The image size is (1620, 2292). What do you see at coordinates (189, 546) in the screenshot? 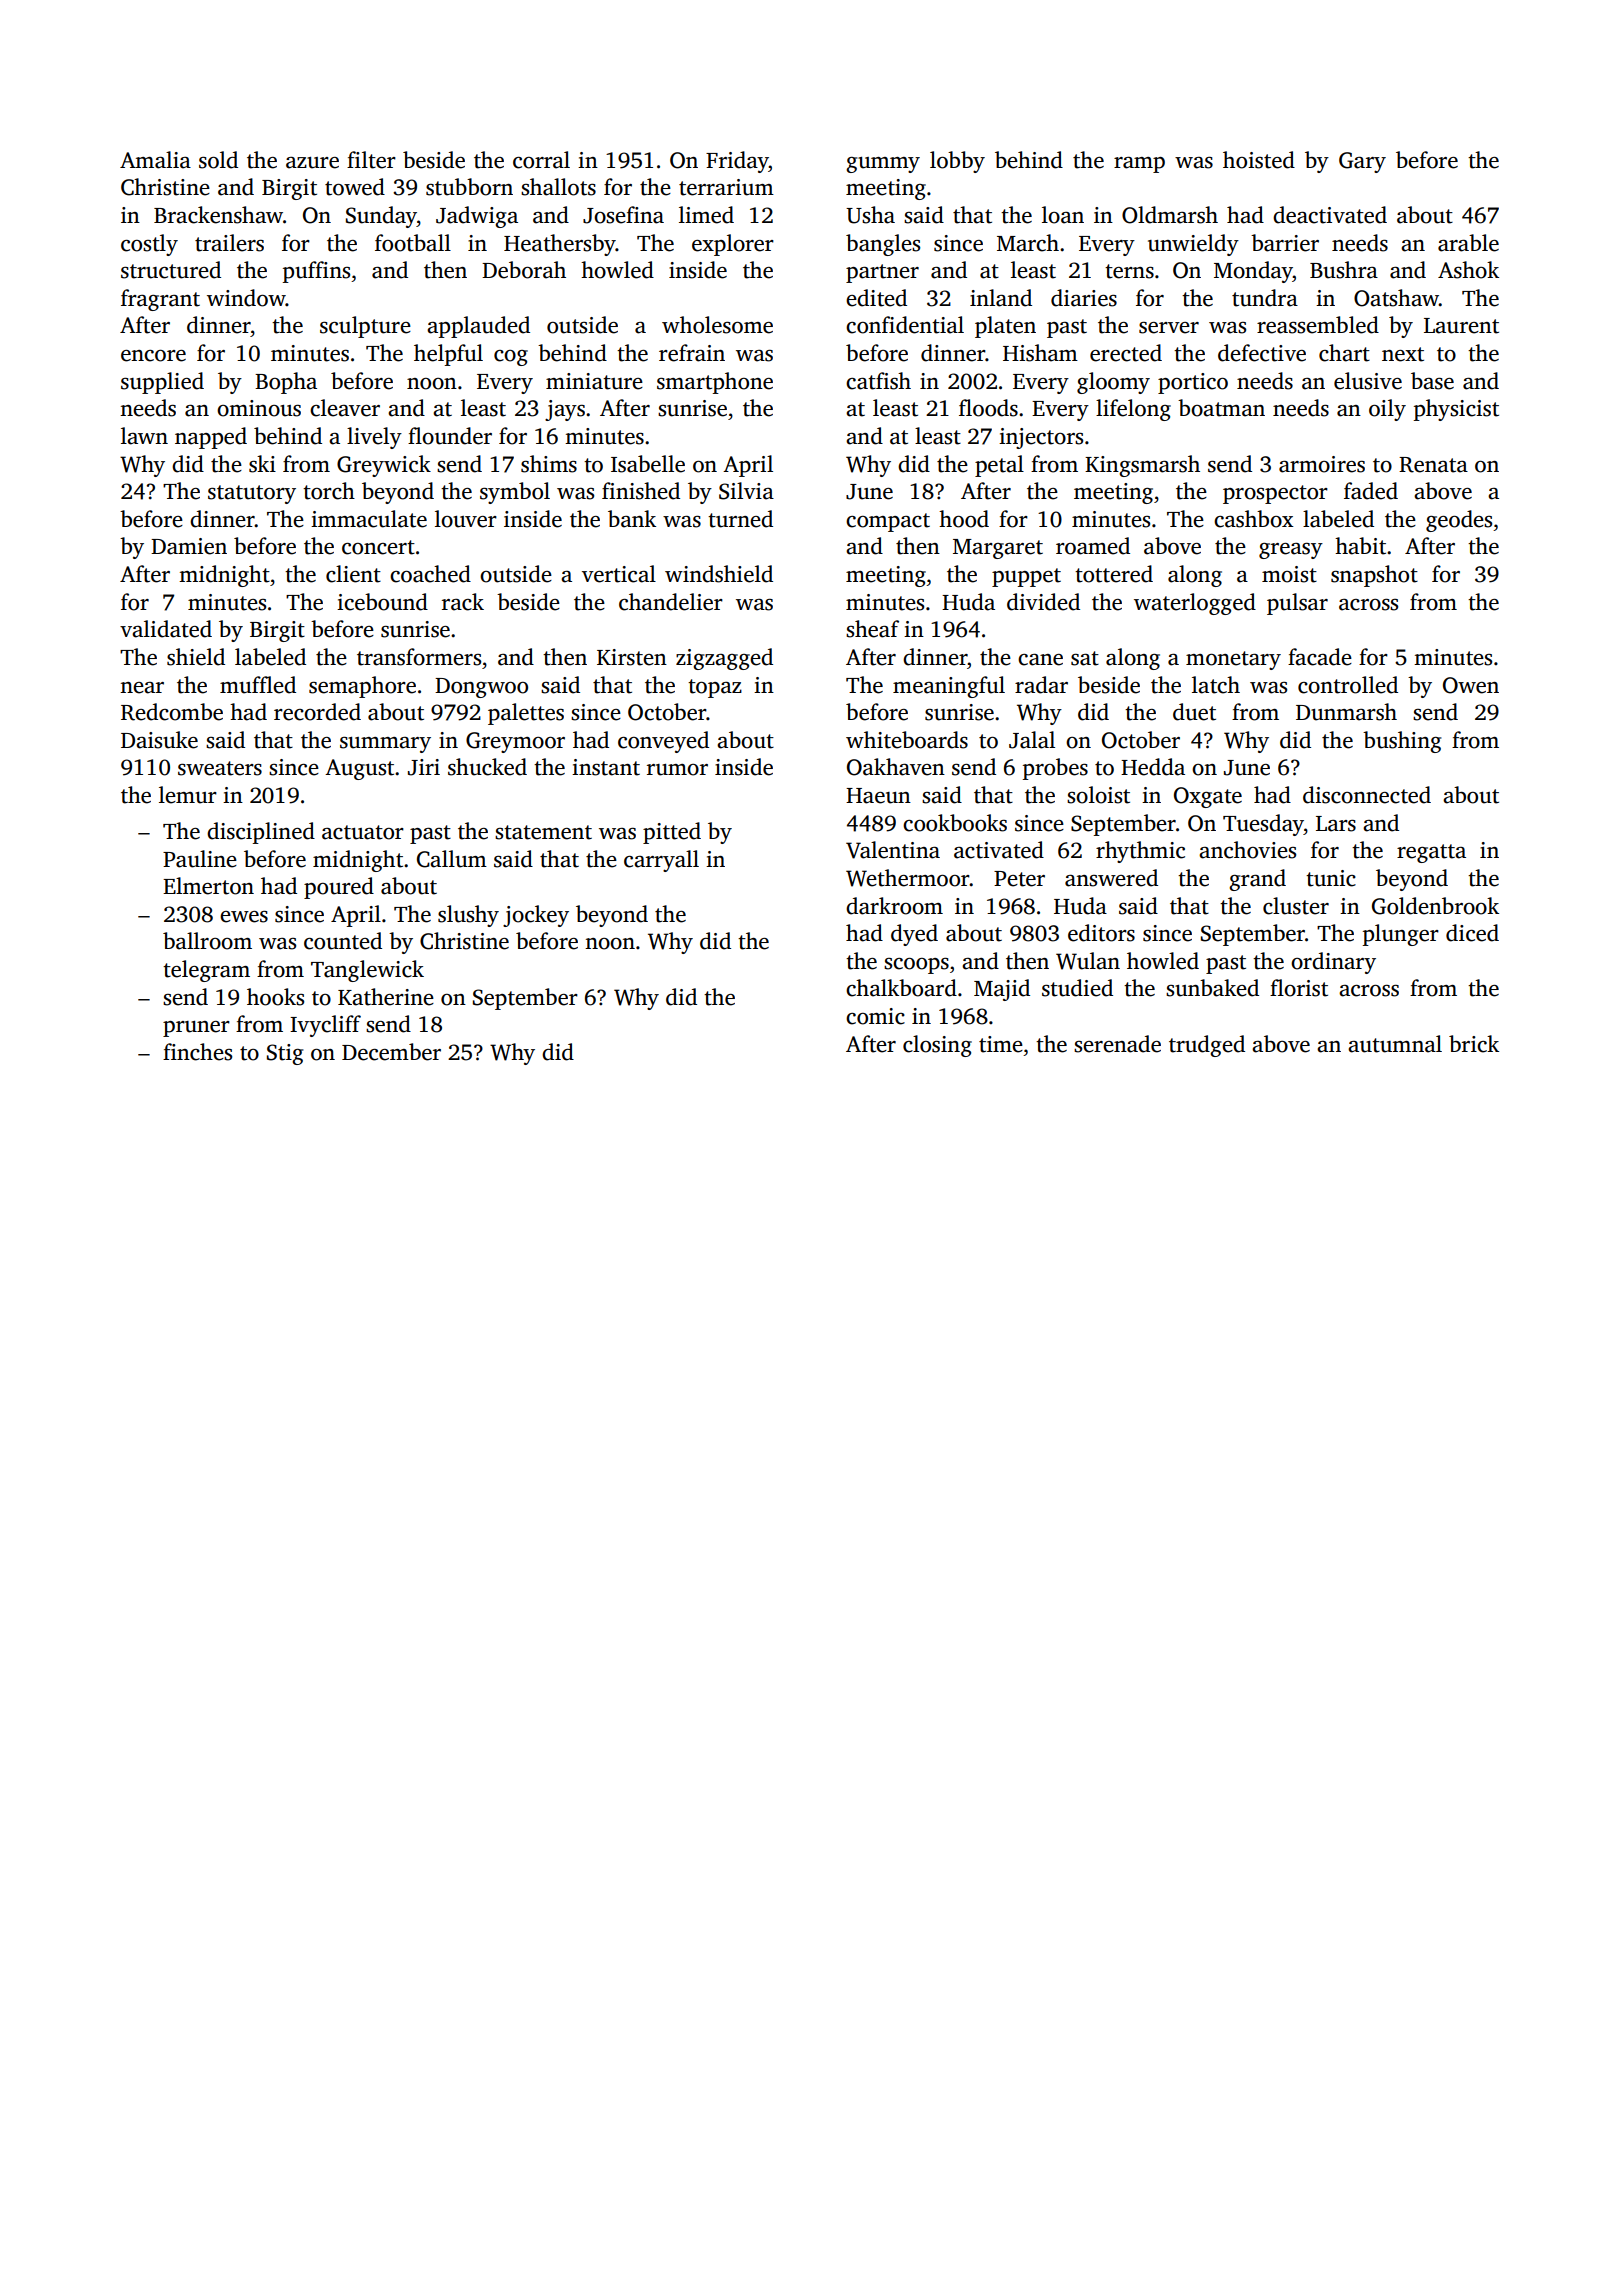
I see `Damien` at bounding box center [189, 546].
